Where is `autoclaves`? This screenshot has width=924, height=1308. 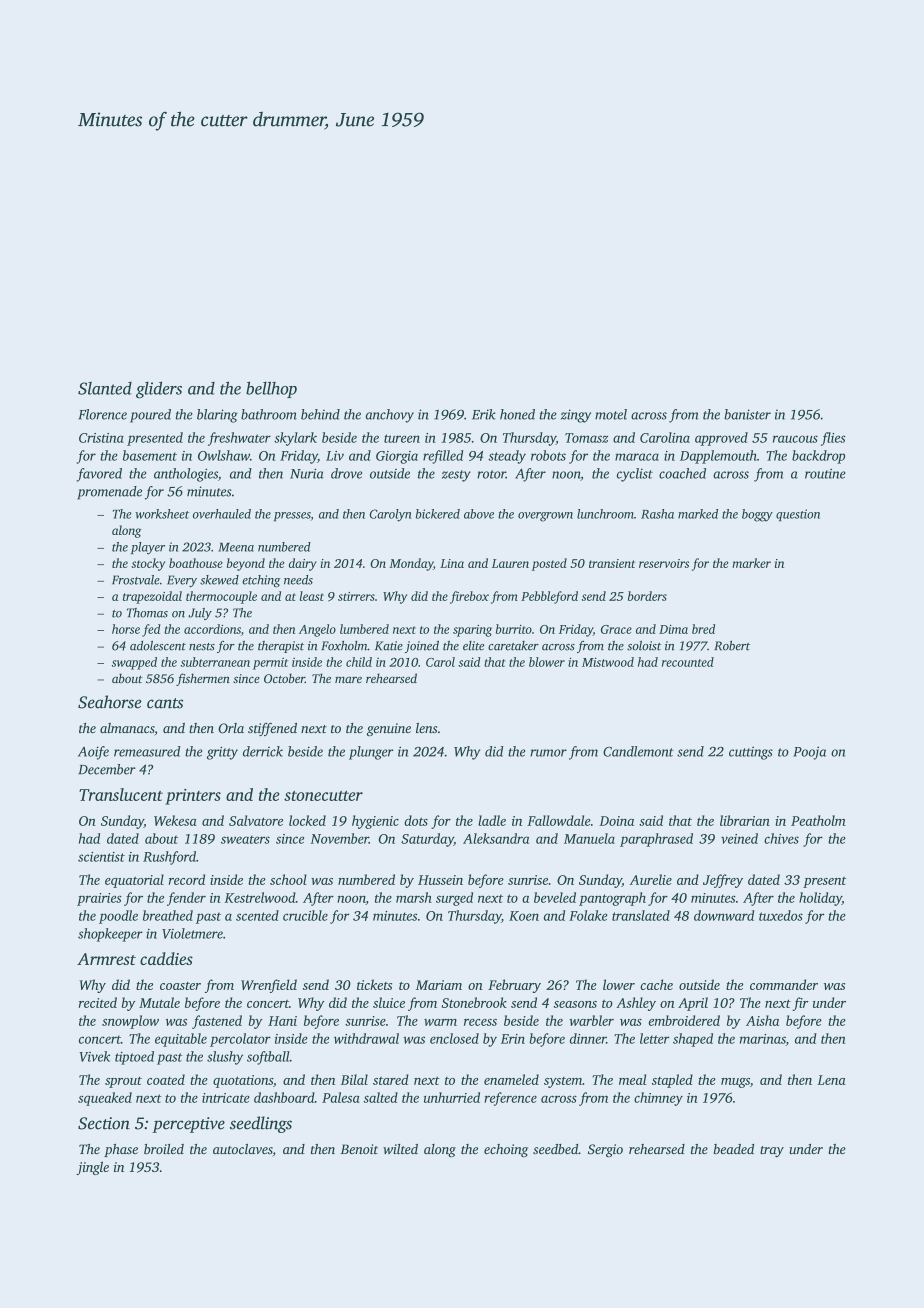
autoclaves is located at coordinates (243, 1149).
